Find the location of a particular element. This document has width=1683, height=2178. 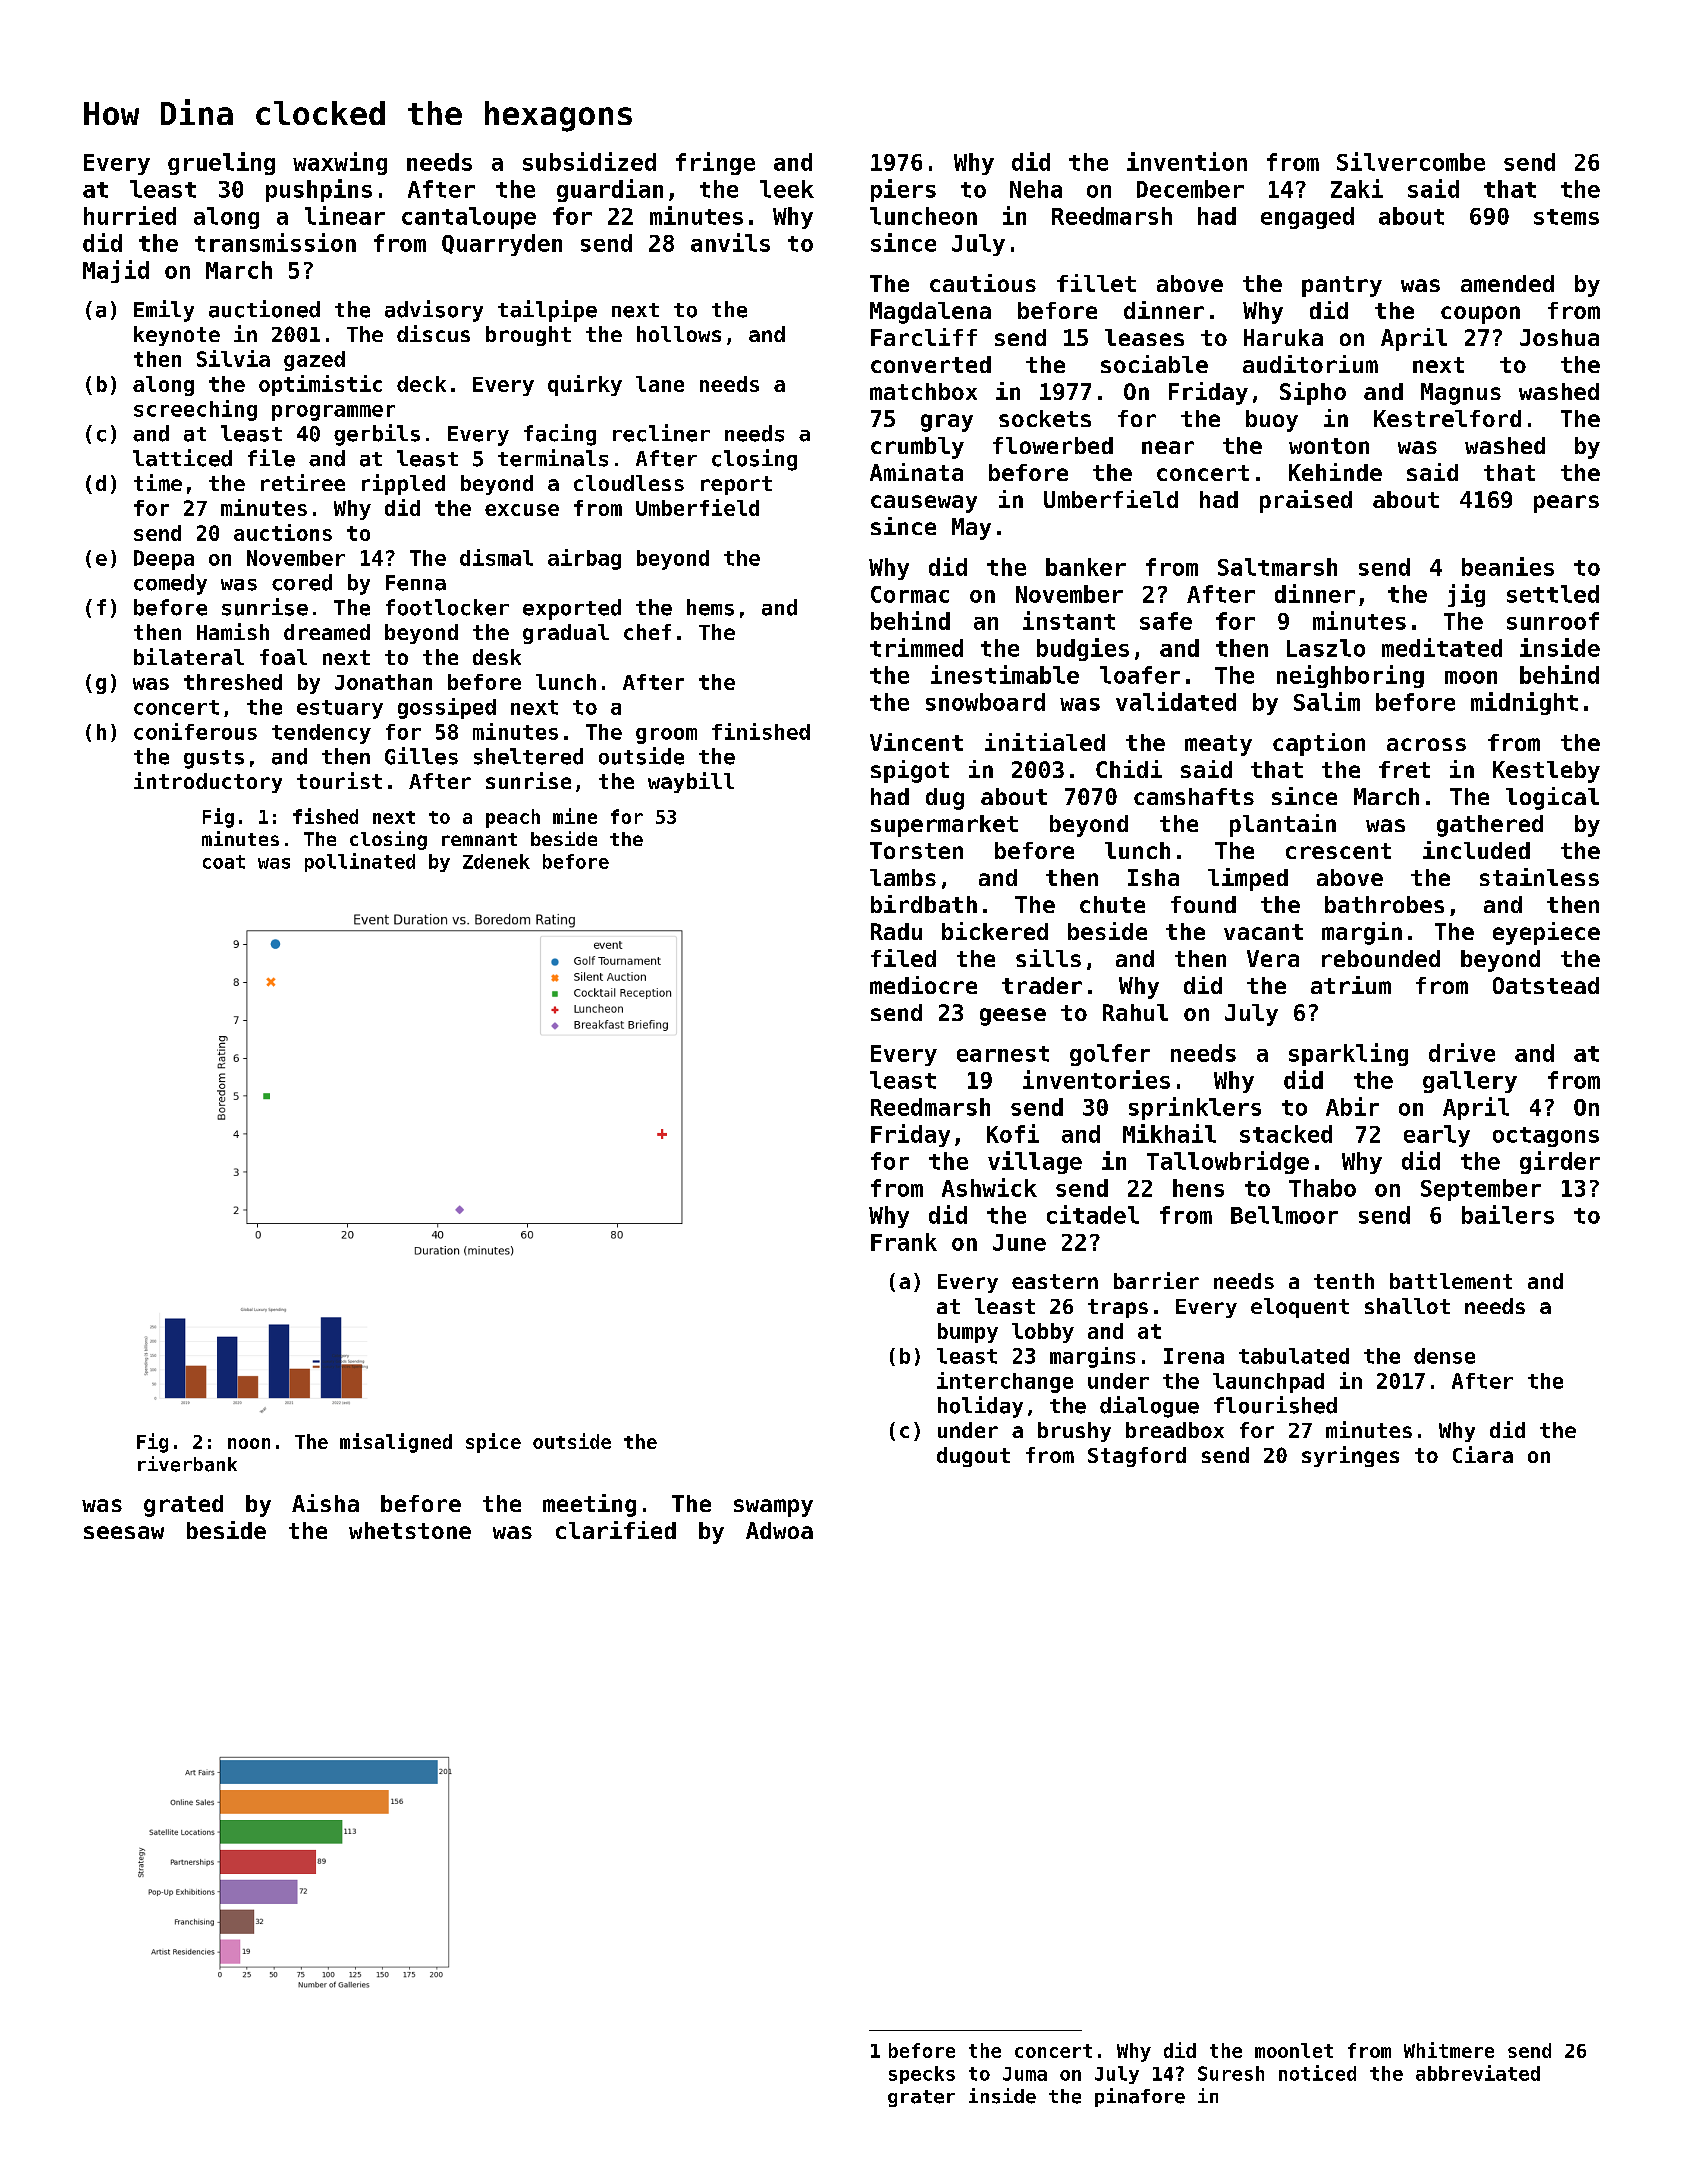

praised is located at coordinates (1306, 501).
